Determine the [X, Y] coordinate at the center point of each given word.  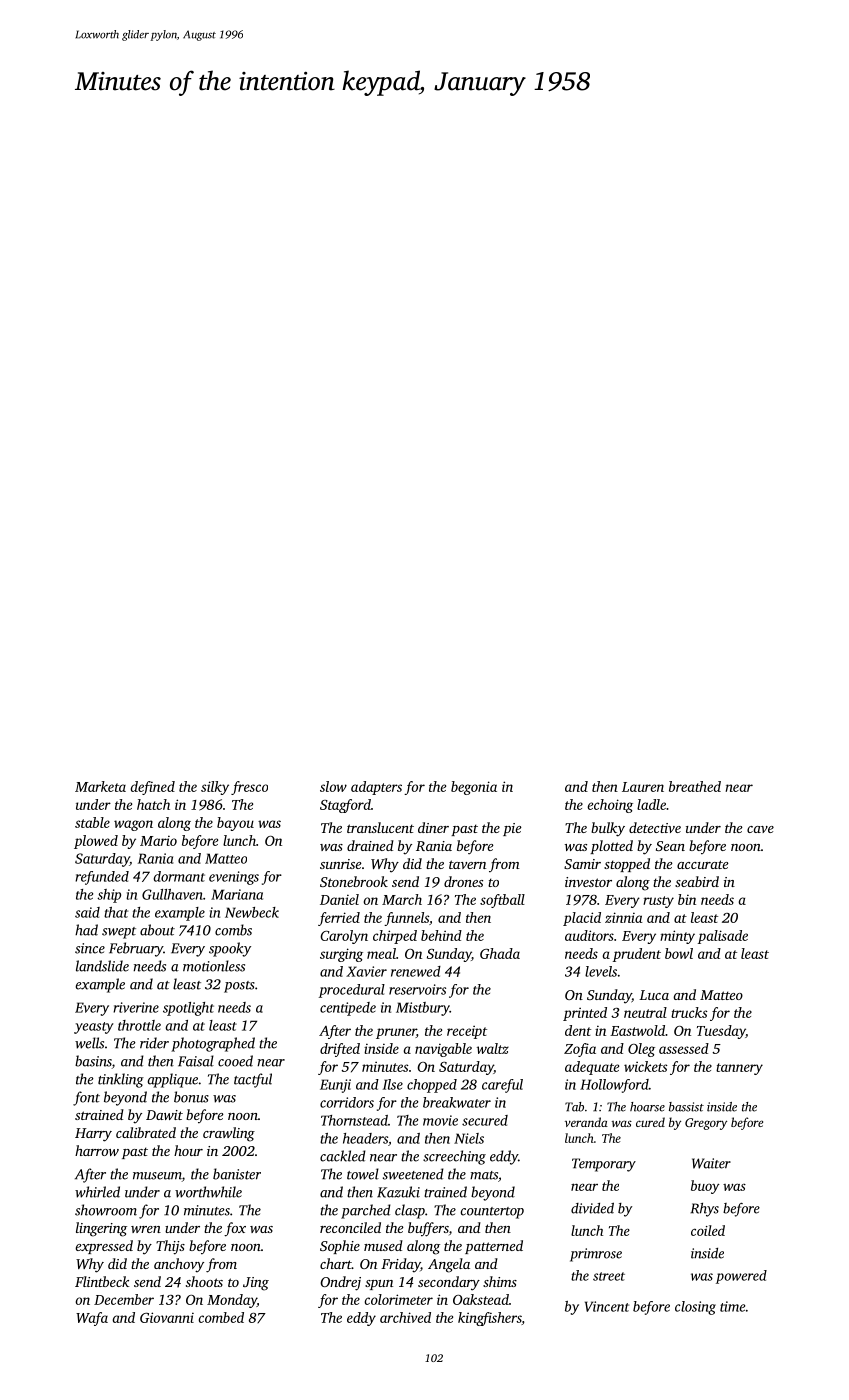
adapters [376, 788]
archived [405, 1317]
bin [687, 899]
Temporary [604, 1165]
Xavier [366, 971]
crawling [229, 1134]
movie [440, 1120]
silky [215, 788]
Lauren [643, 787]
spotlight [188, 1009]
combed [221, 1317]
